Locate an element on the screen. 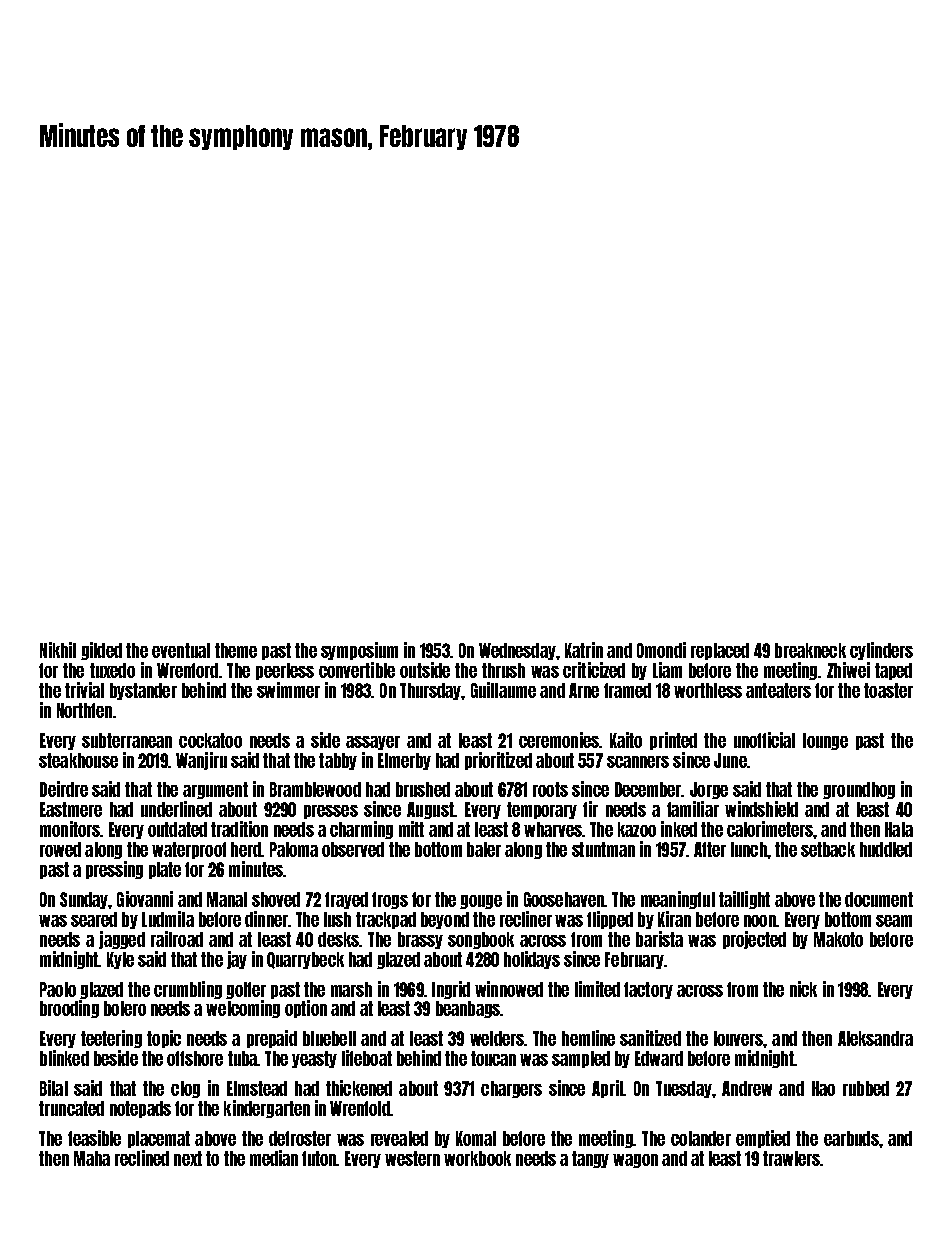  theme is located at coordinates (236, 650).
